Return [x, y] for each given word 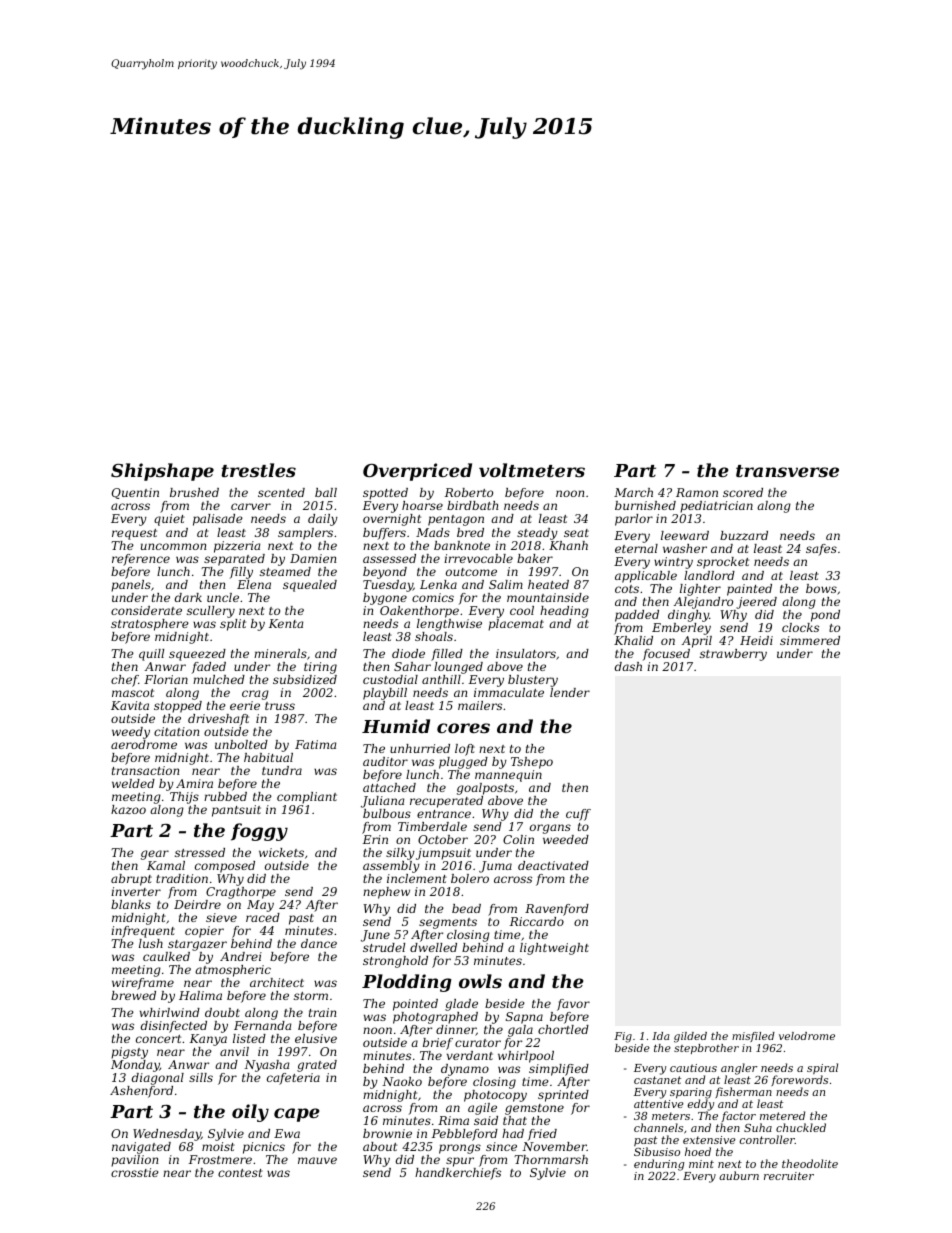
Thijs [184, 798]
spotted [385, 494]
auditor [385, 761]
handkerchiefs [458, 1174]
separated [234, 560]
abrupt [131, 880]
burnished [645, 505]
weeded [566, 839]
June [375, 936]
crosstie [135, 1172]
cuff [578, 815]
